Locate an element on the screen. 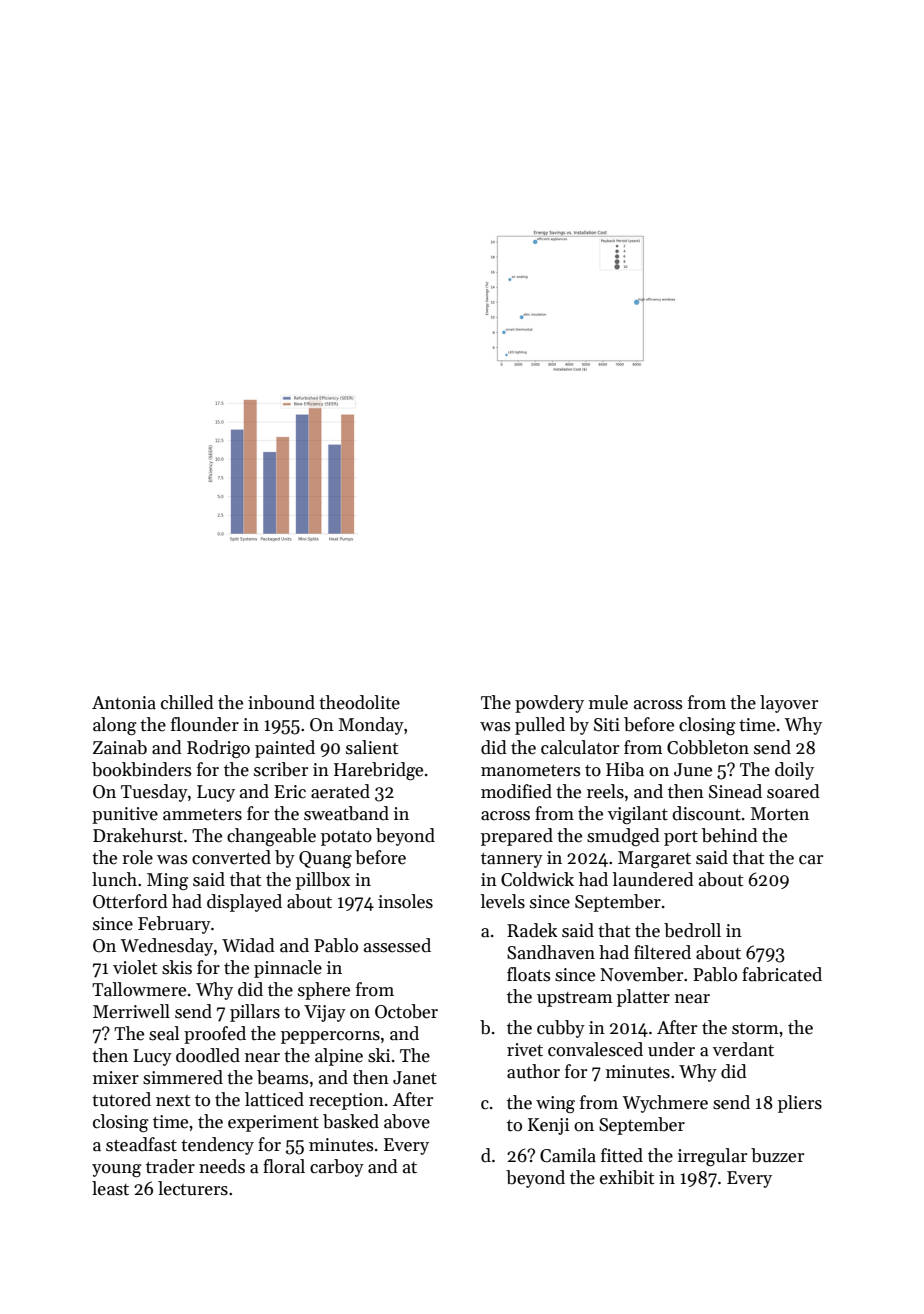 The width and height of the screenshot is (924, 1314). Quang is located at coordinates (325, 859).
